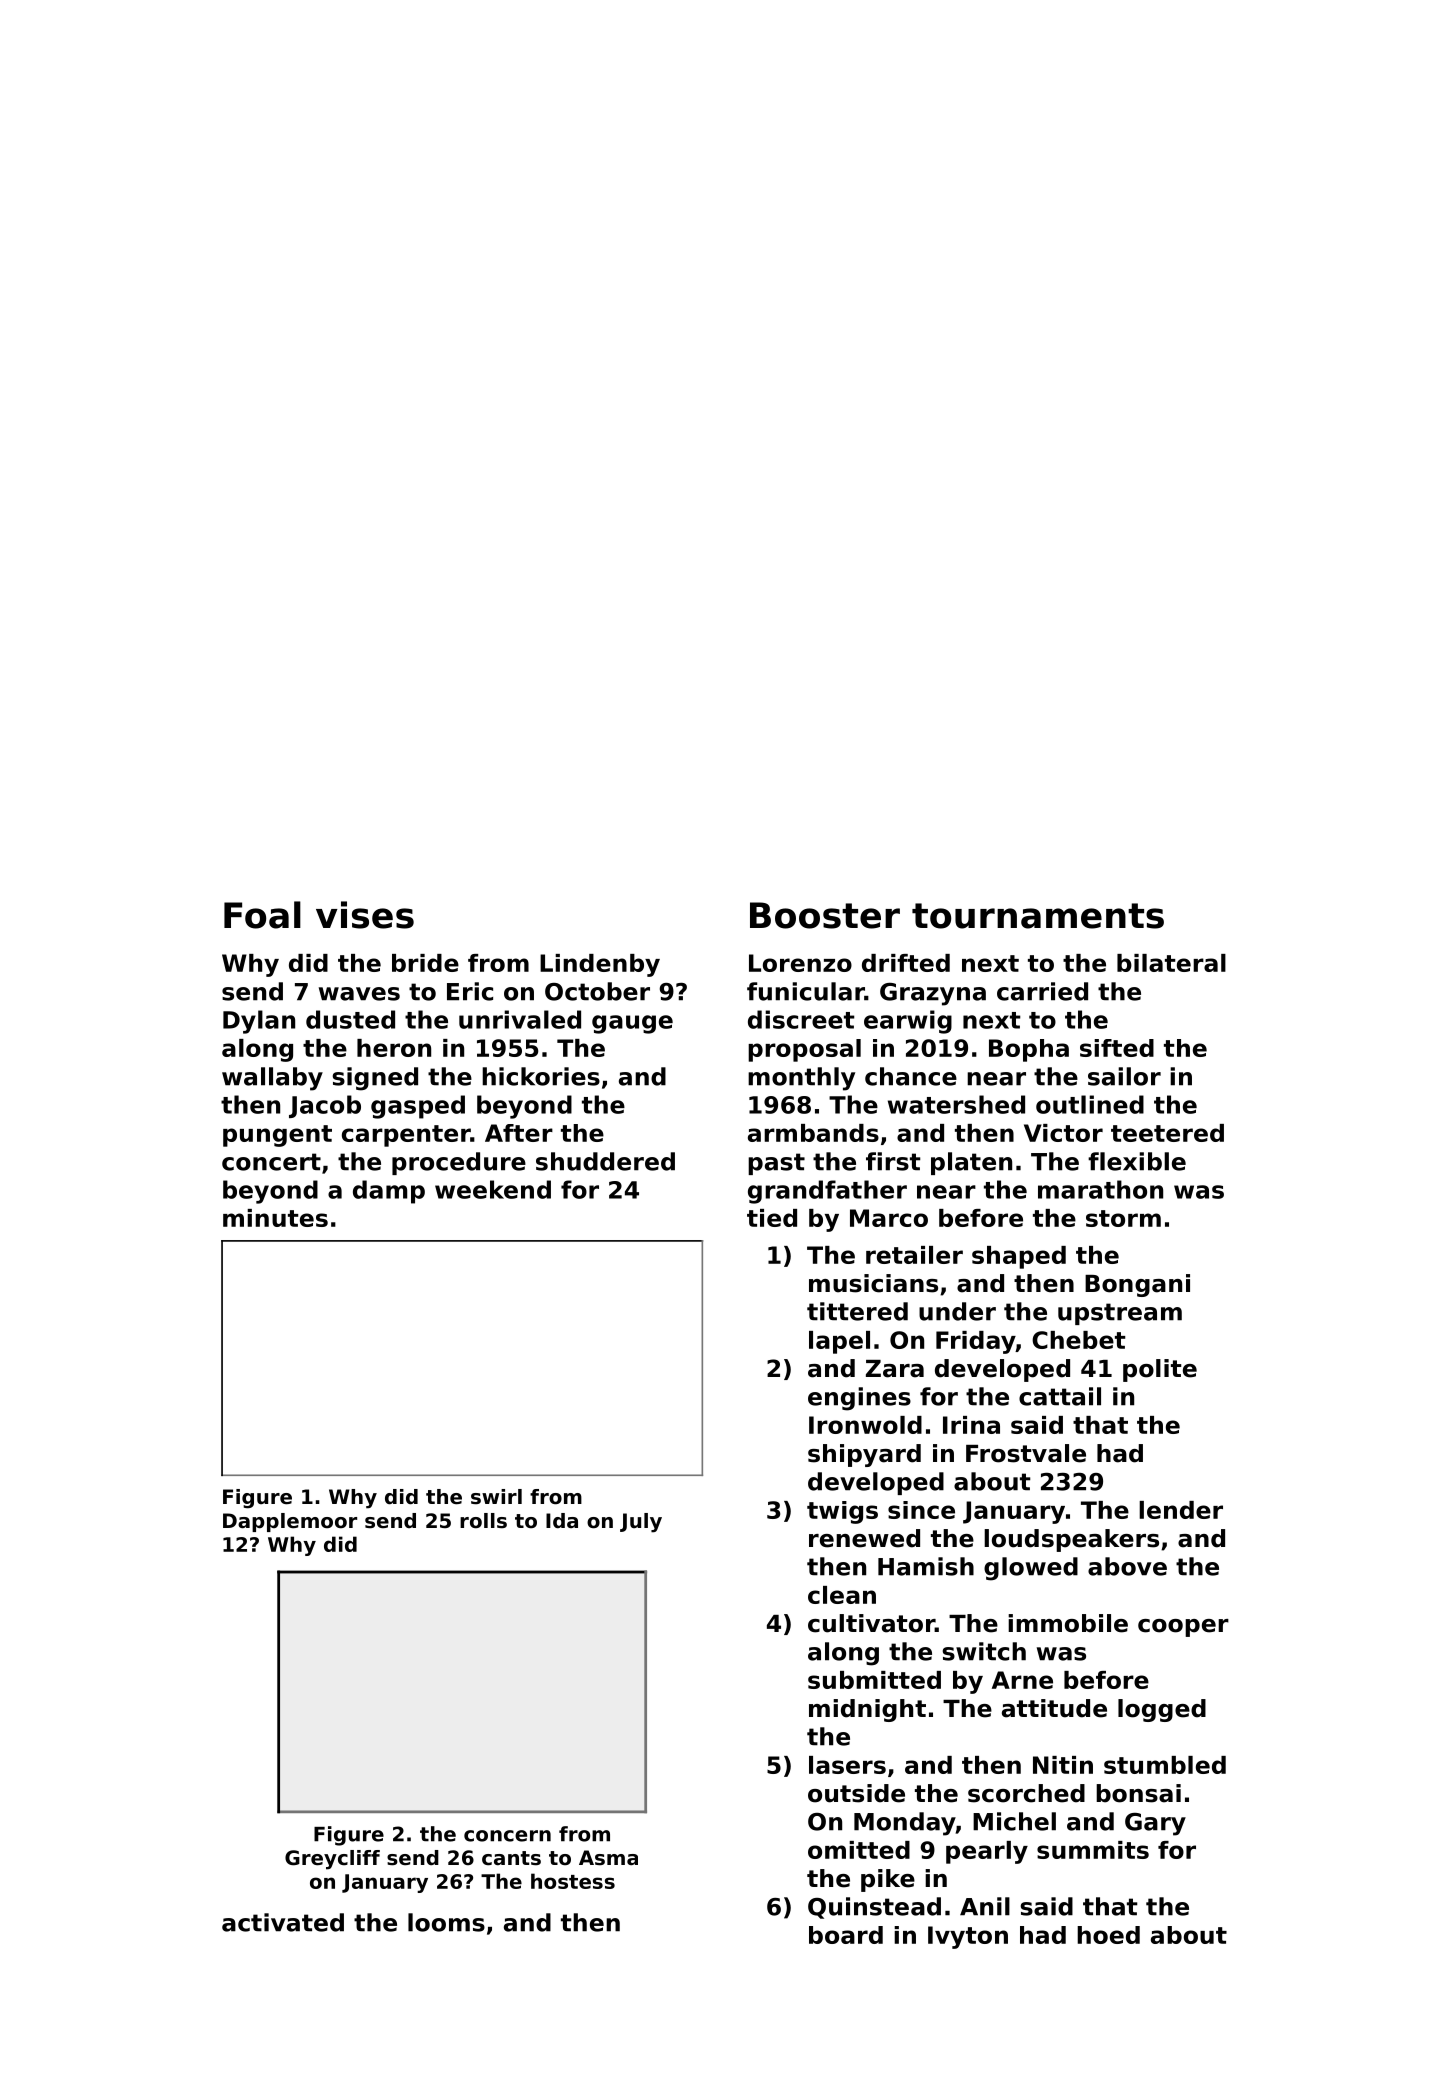  Describe the element at coordinates (507, 1836) in the page. I see `concern` at that location.
